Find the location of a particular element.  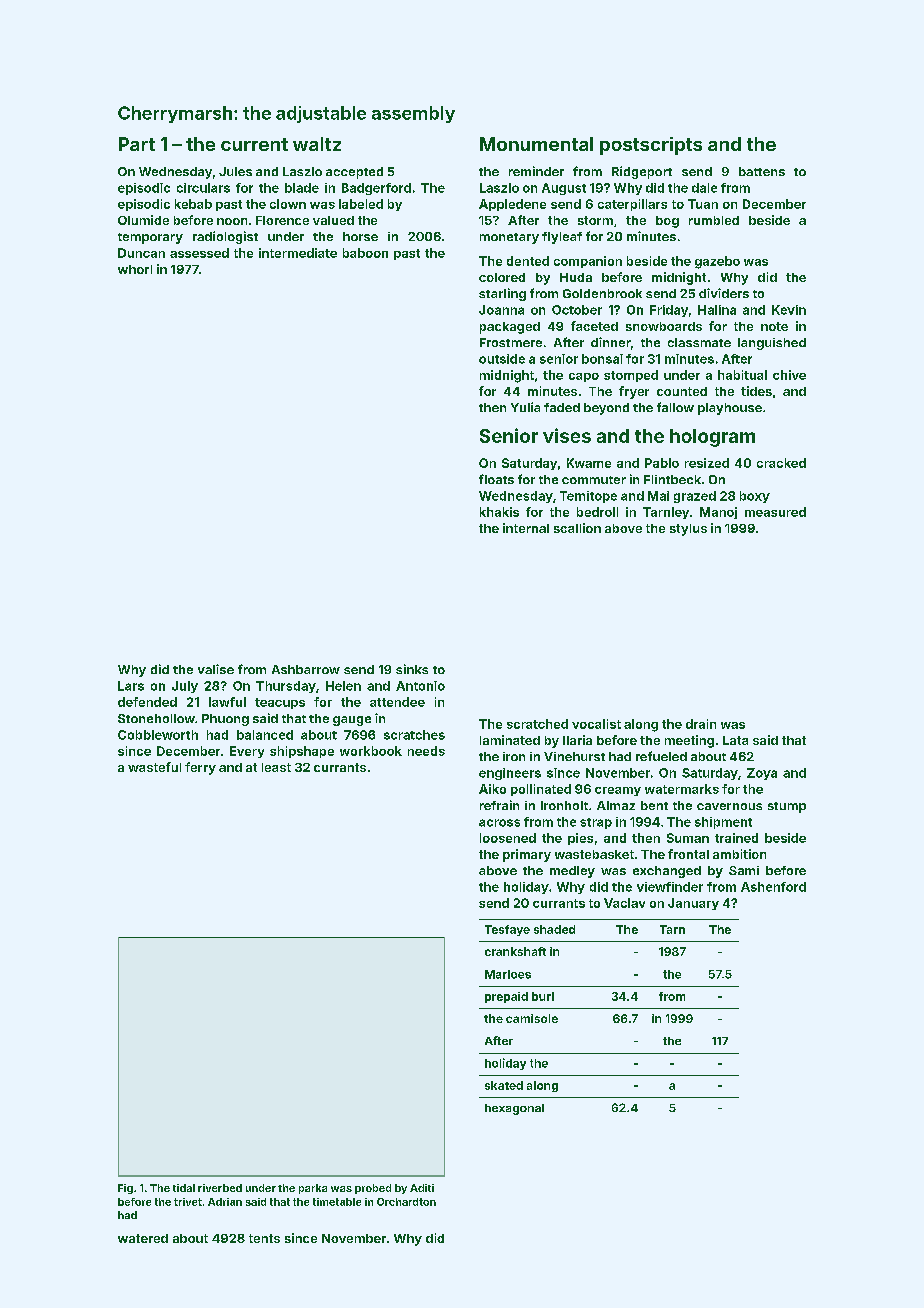

Monumental is located at coordinates (536, 144).
